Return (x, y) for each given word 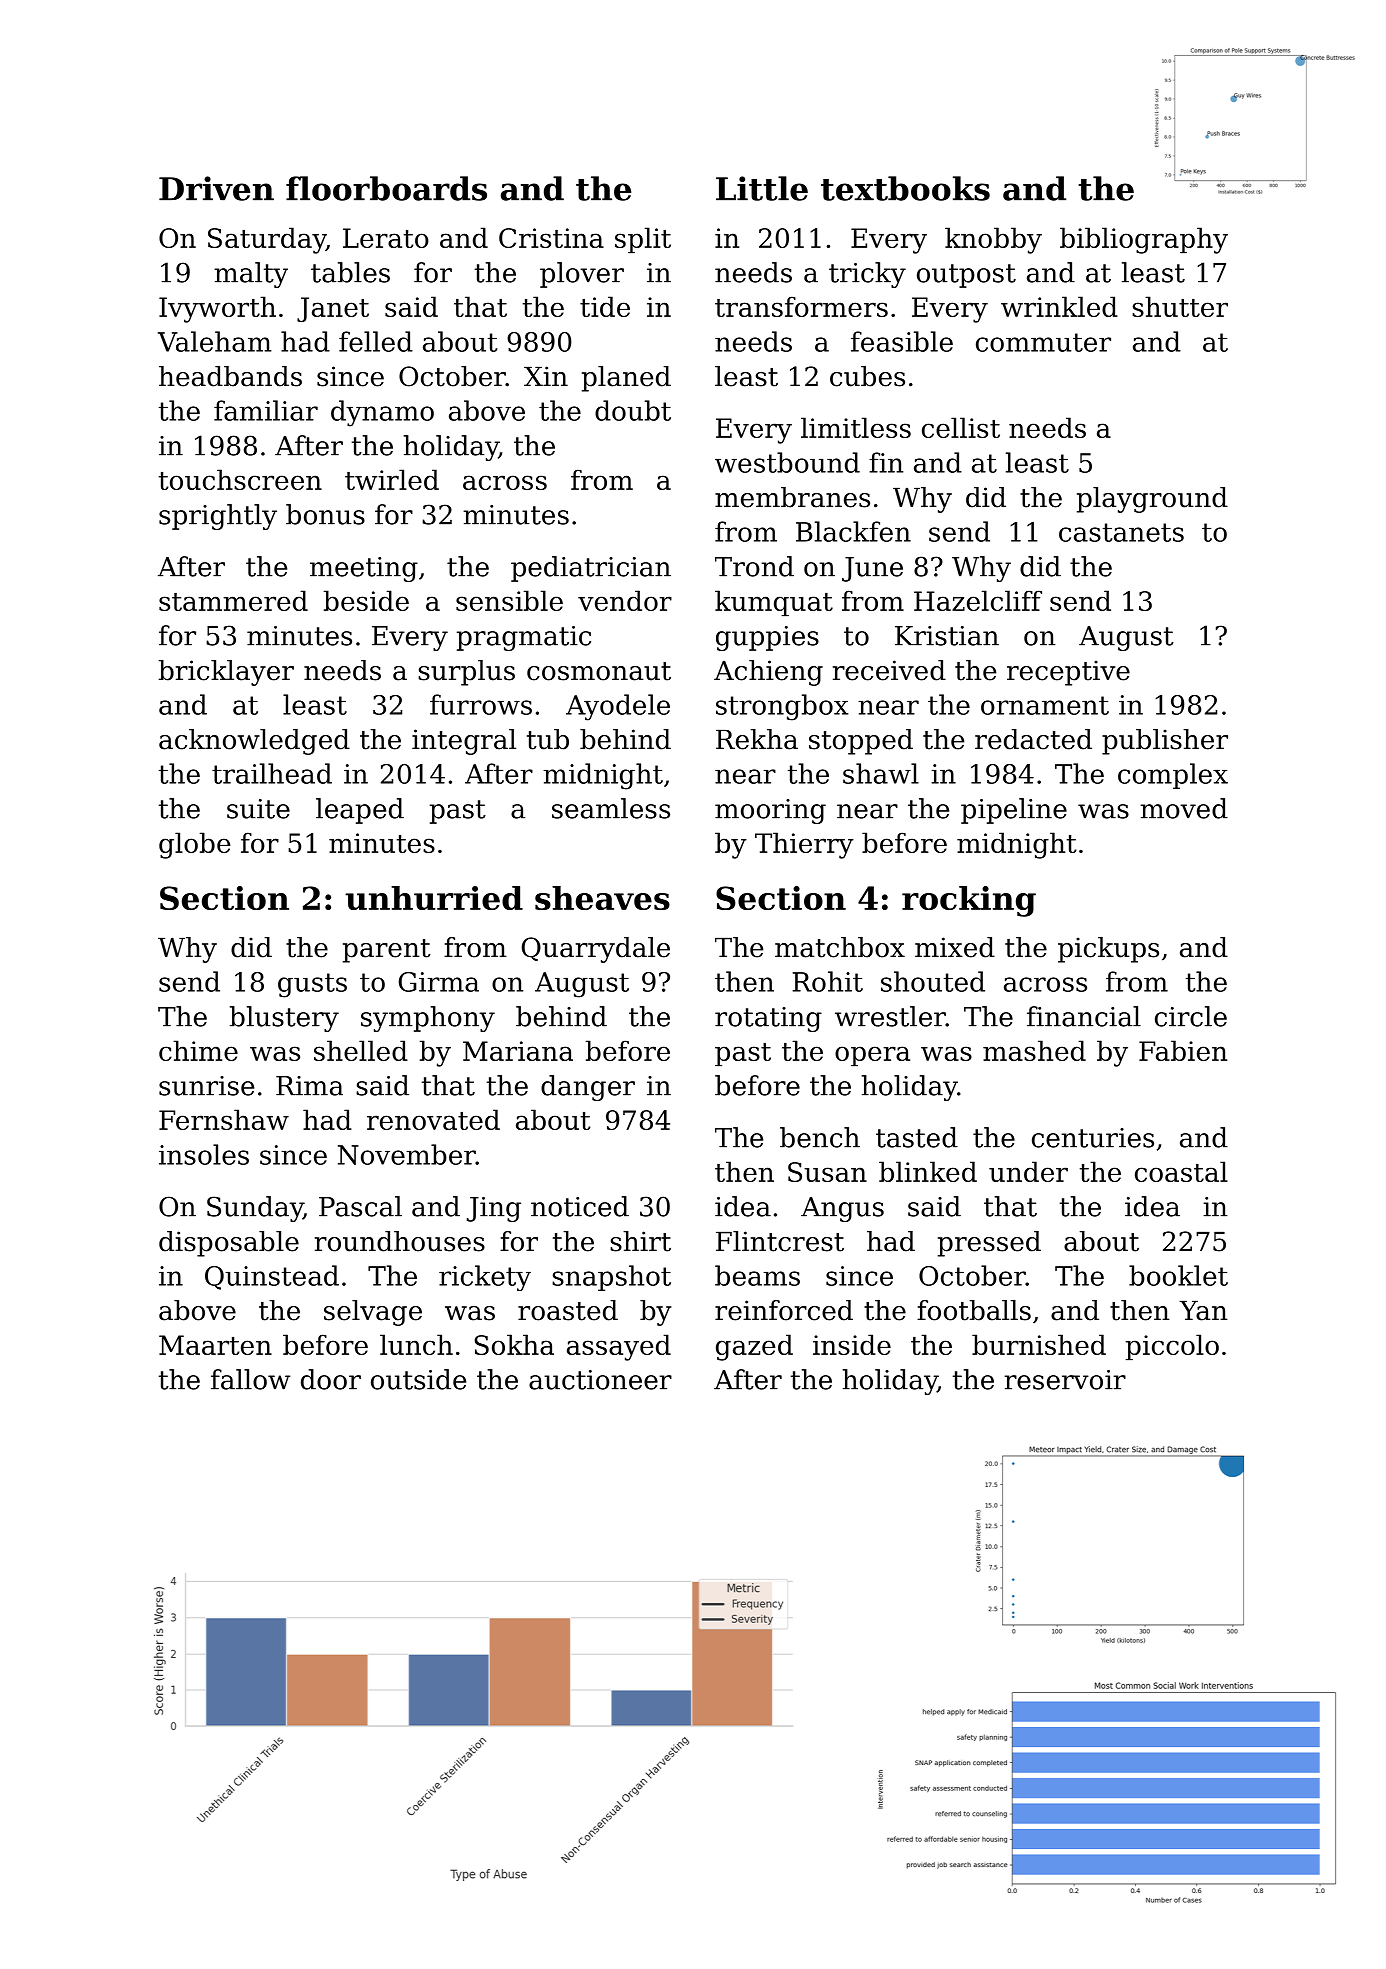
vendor (625, 600)
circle (1191, 1016)
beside (366, 600)
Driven (216, 188)
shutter (1180, 306)
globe (194, 845)
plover (582, 275)
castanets (1121, 532)
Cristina (551, 238)
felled (376, 341)
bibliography (1144, 240)
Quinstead (272, 1277)
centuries (1093, 1138)
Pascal (360, 1206)
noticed (580, 1206)
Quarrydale (596, 950)
